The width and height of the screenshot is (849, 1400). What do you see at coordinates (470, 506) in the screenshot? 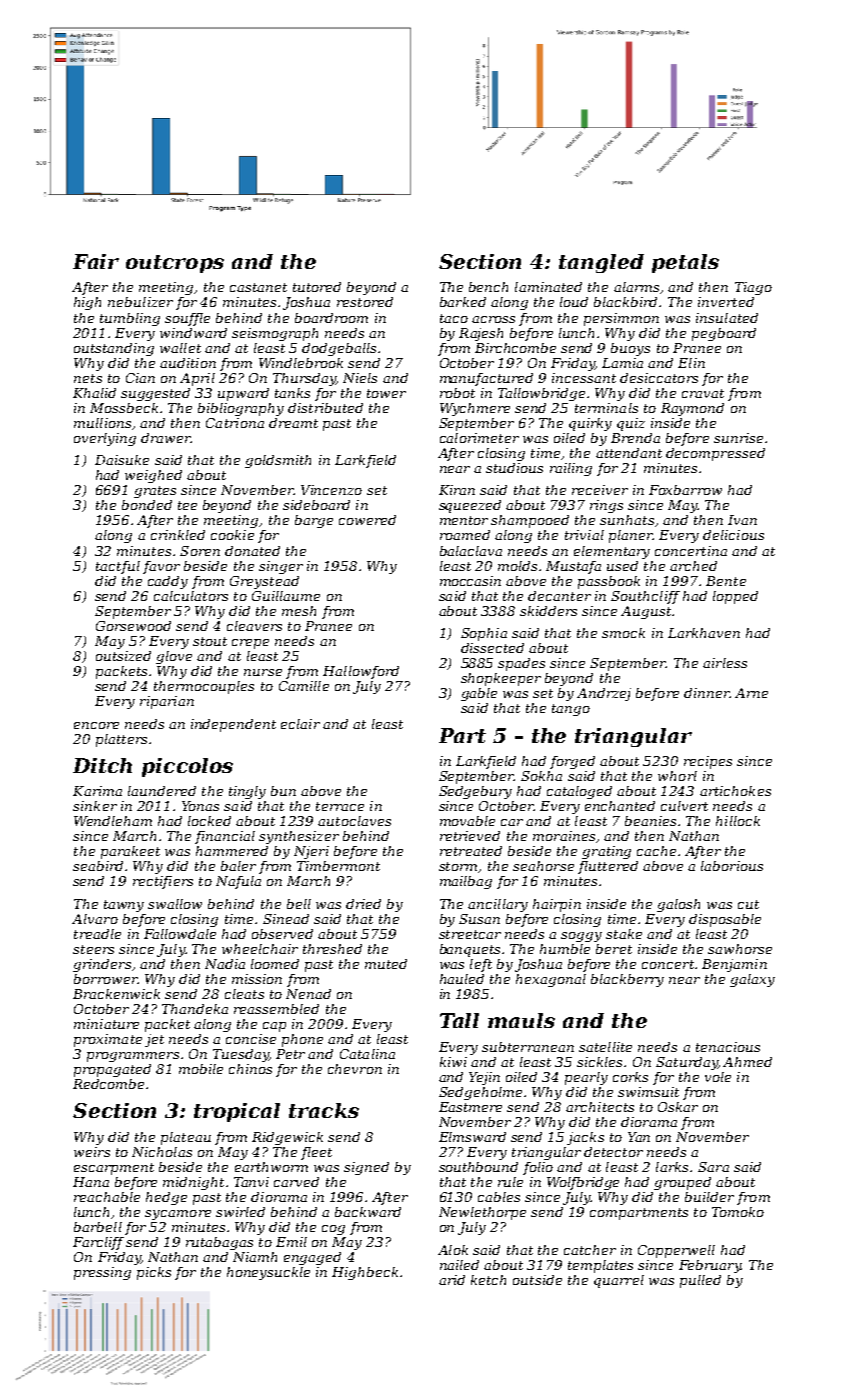
I see `squeezed` at bounding box center [470, 506].
